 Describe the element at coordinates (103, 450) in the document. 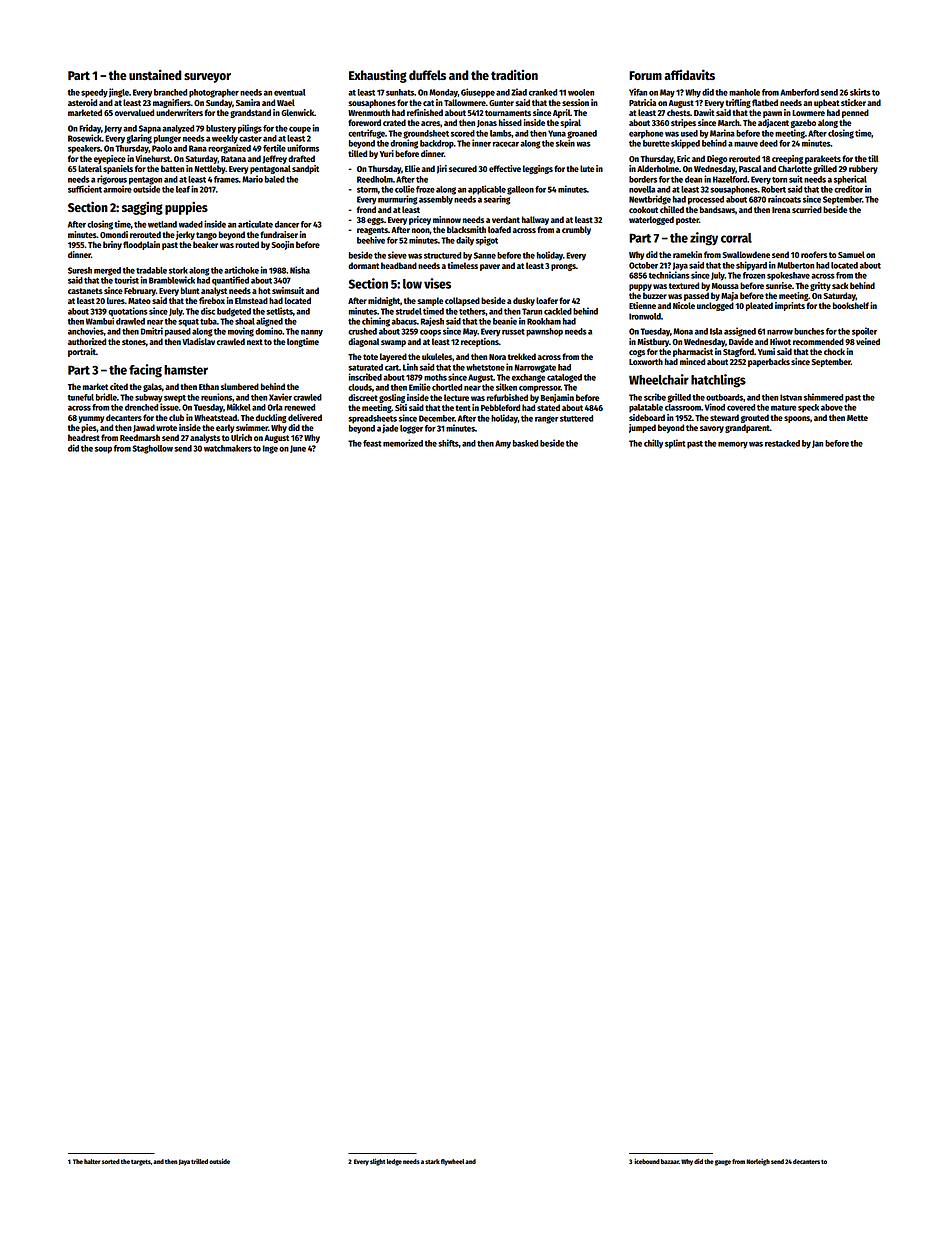

I see `soup` at that location.
